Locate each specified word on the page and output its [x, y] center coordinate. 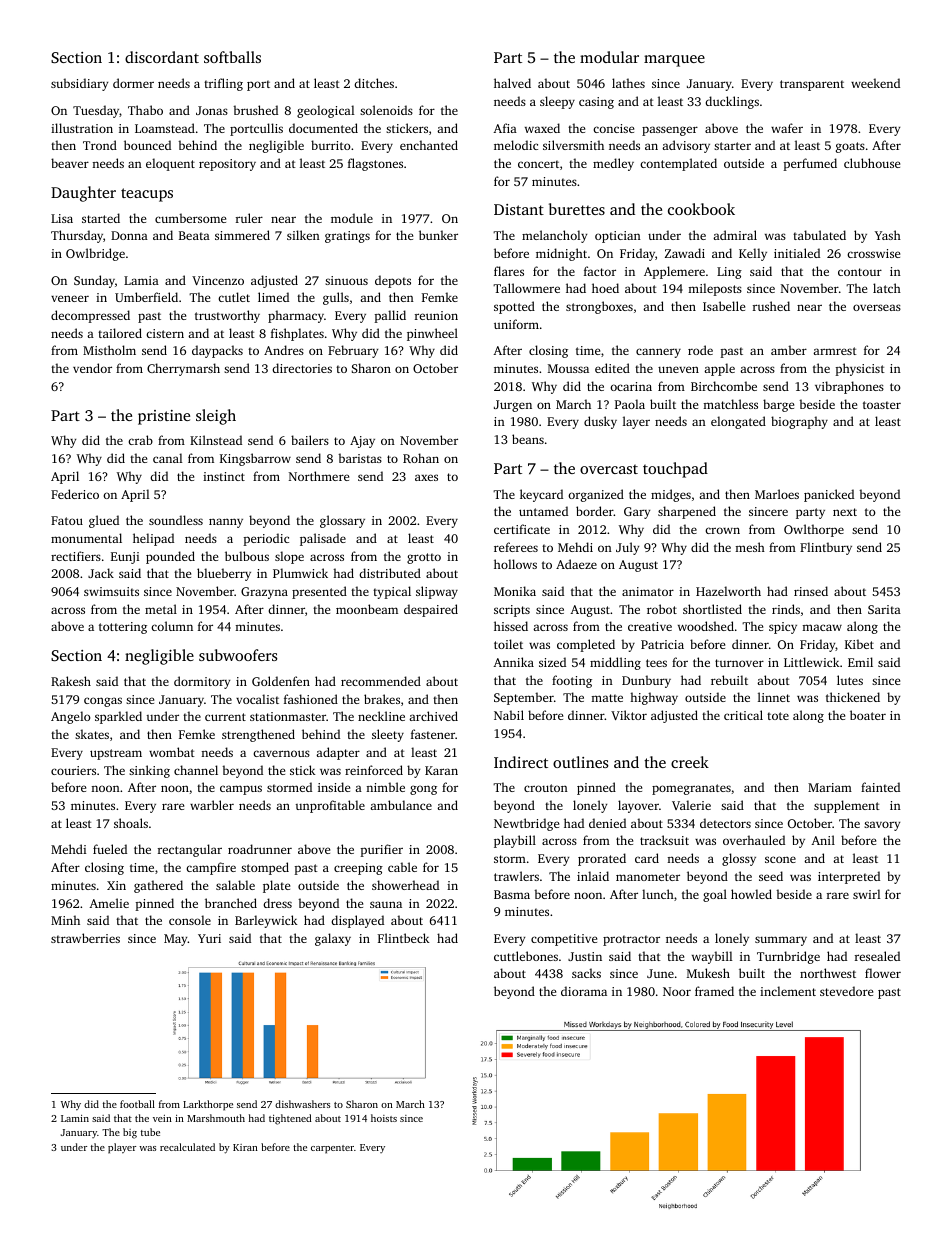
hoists [384, 1118]
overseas [877, 307]
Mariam [830, 787]
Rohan [421, 458]
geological [325, 111]
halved [512, 83]
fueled [110, 849]
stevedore [846, 991]
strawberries [85, 938]
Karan [441, 770]
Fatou [67, 520]
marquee [674, 61]
